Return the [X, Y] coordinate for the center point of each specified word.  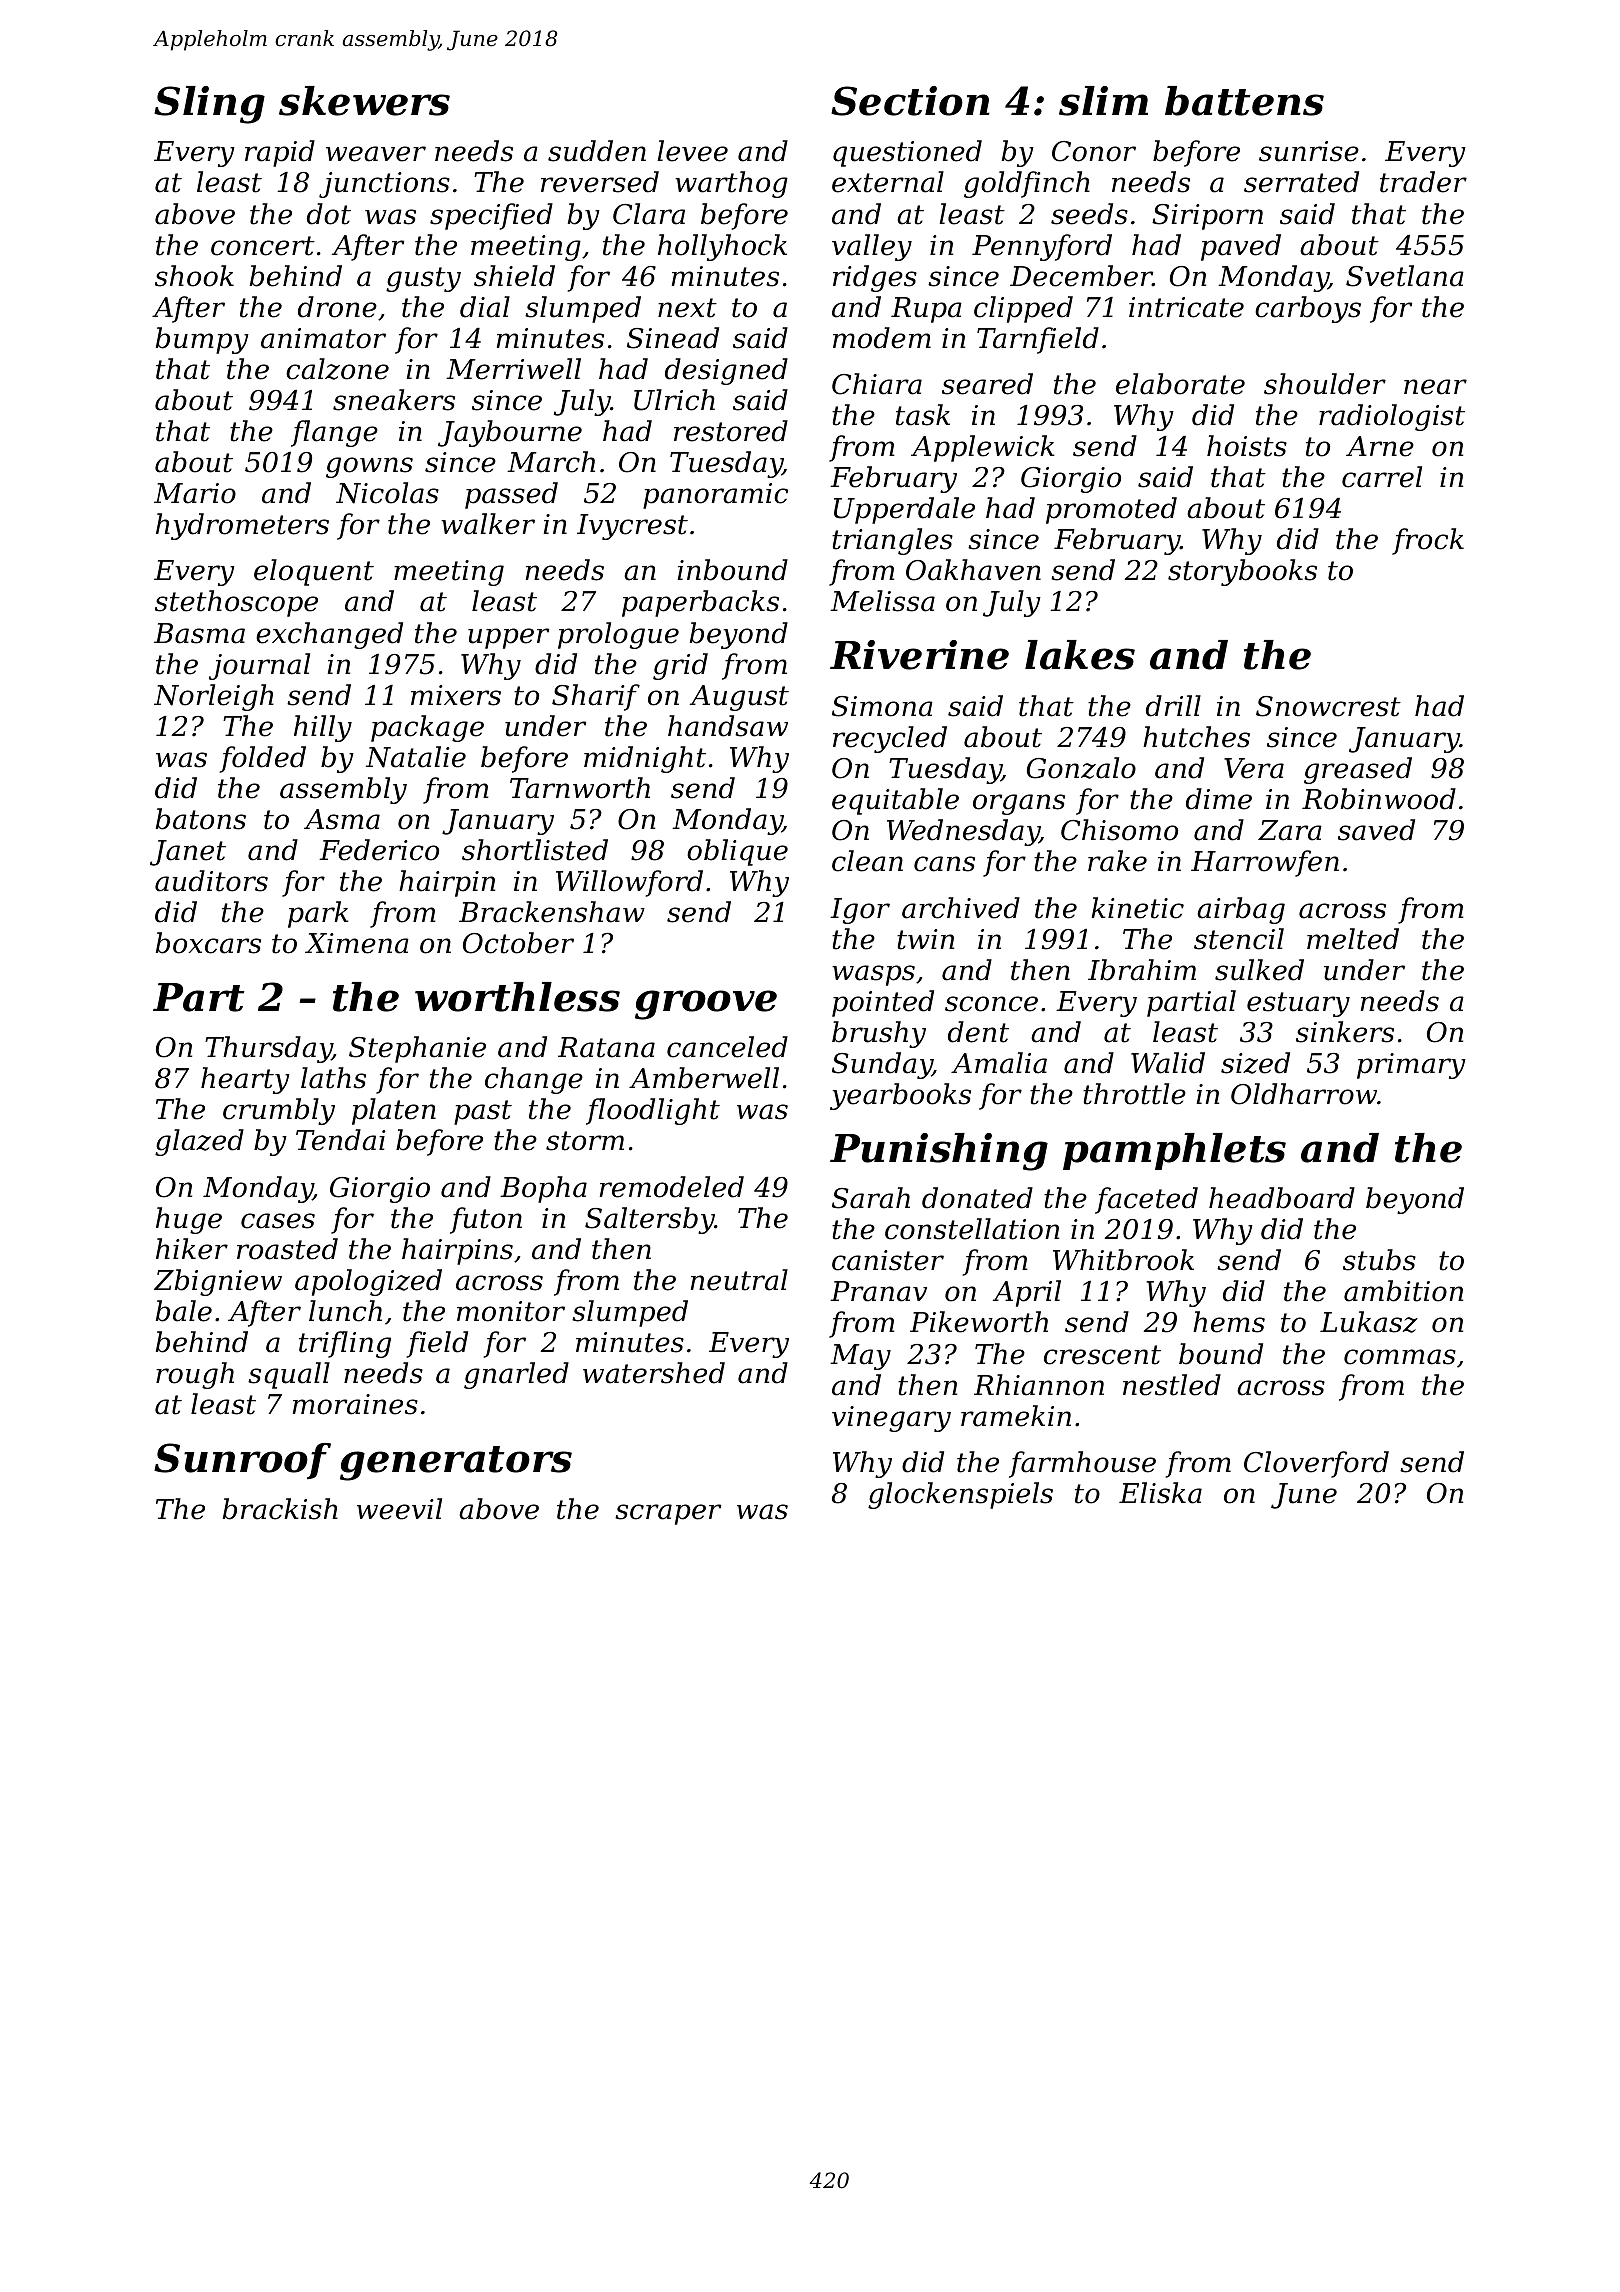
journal [259, 666]
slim [1103, 101]
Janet [188, 853]
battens [1244, 101]
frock [1428, 541]
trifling [345, 1344]
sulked [1259, 970]
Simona [882, 706]
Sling [209, 105]
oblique [737, 852]
